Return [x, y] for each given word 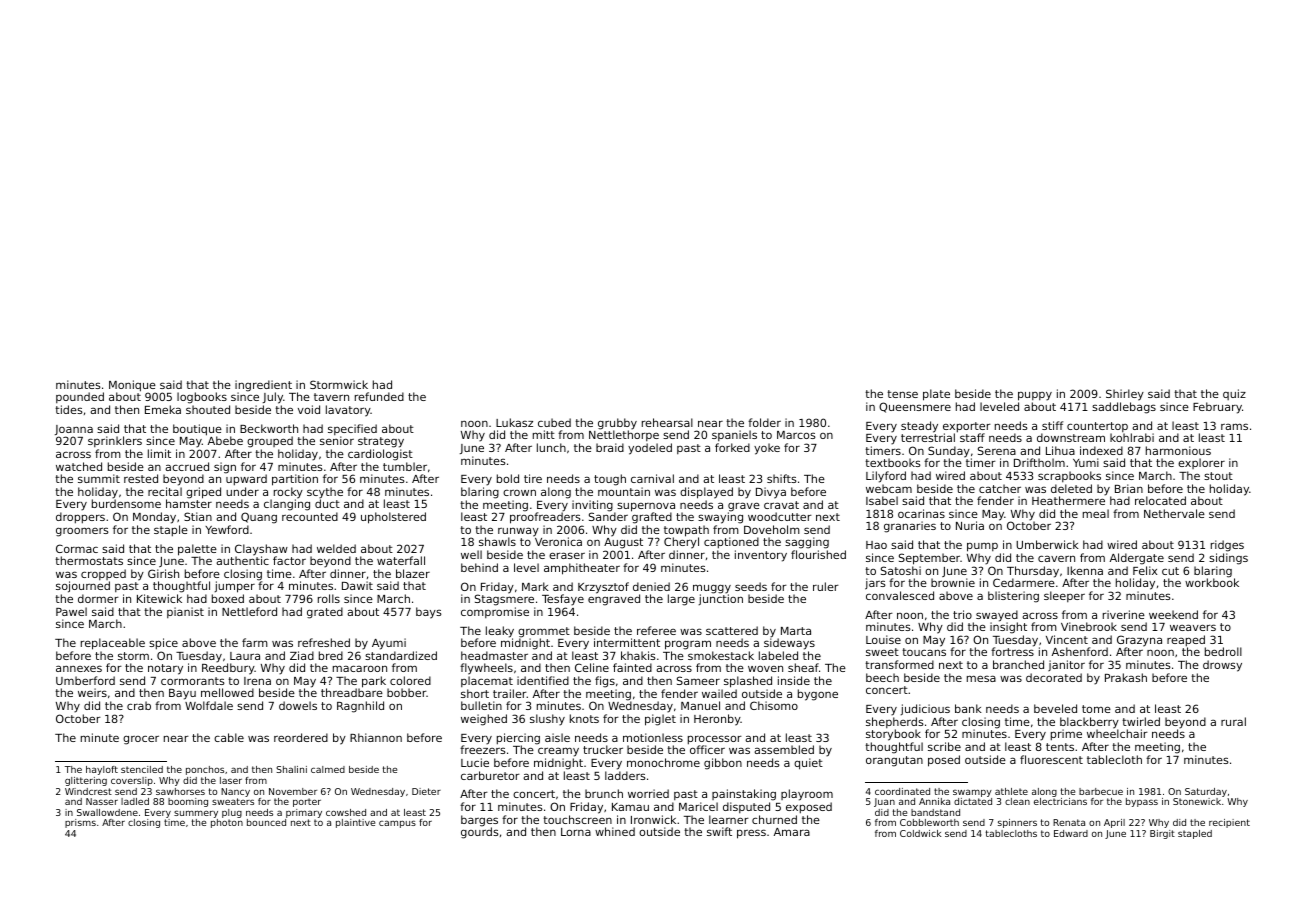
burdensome [126, 504]
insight [1008, 628]
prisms [80, 823]
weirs [92, 692]
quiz [1234, 394]
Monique [132, 386]
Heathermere [1068, 500]
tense [902, 394]
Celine [592, 667]
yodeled [650, 449]
